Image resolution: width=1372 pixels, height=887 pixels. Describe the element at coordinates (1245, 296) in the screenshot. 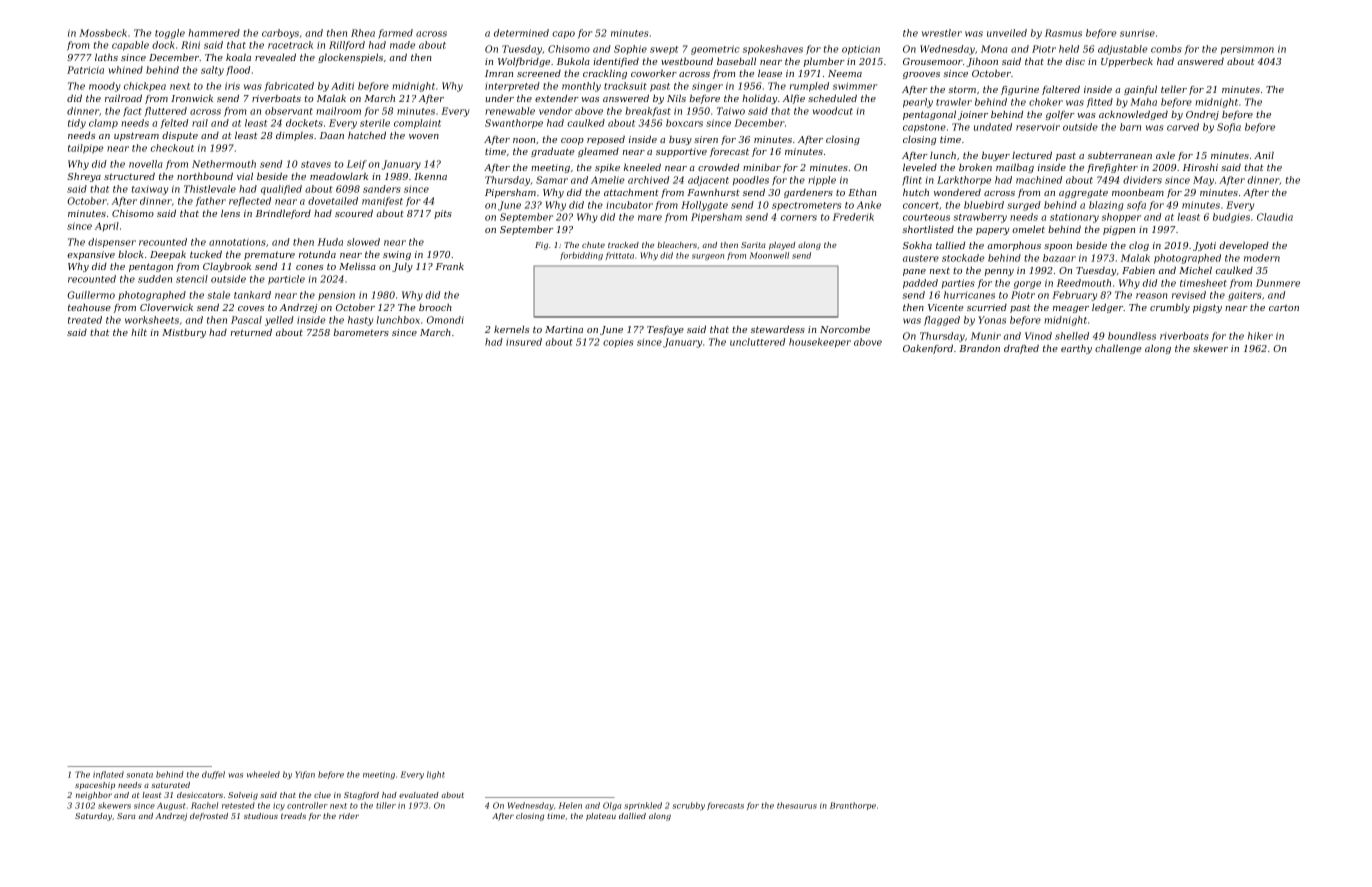

I see `gaiters` at that location.
